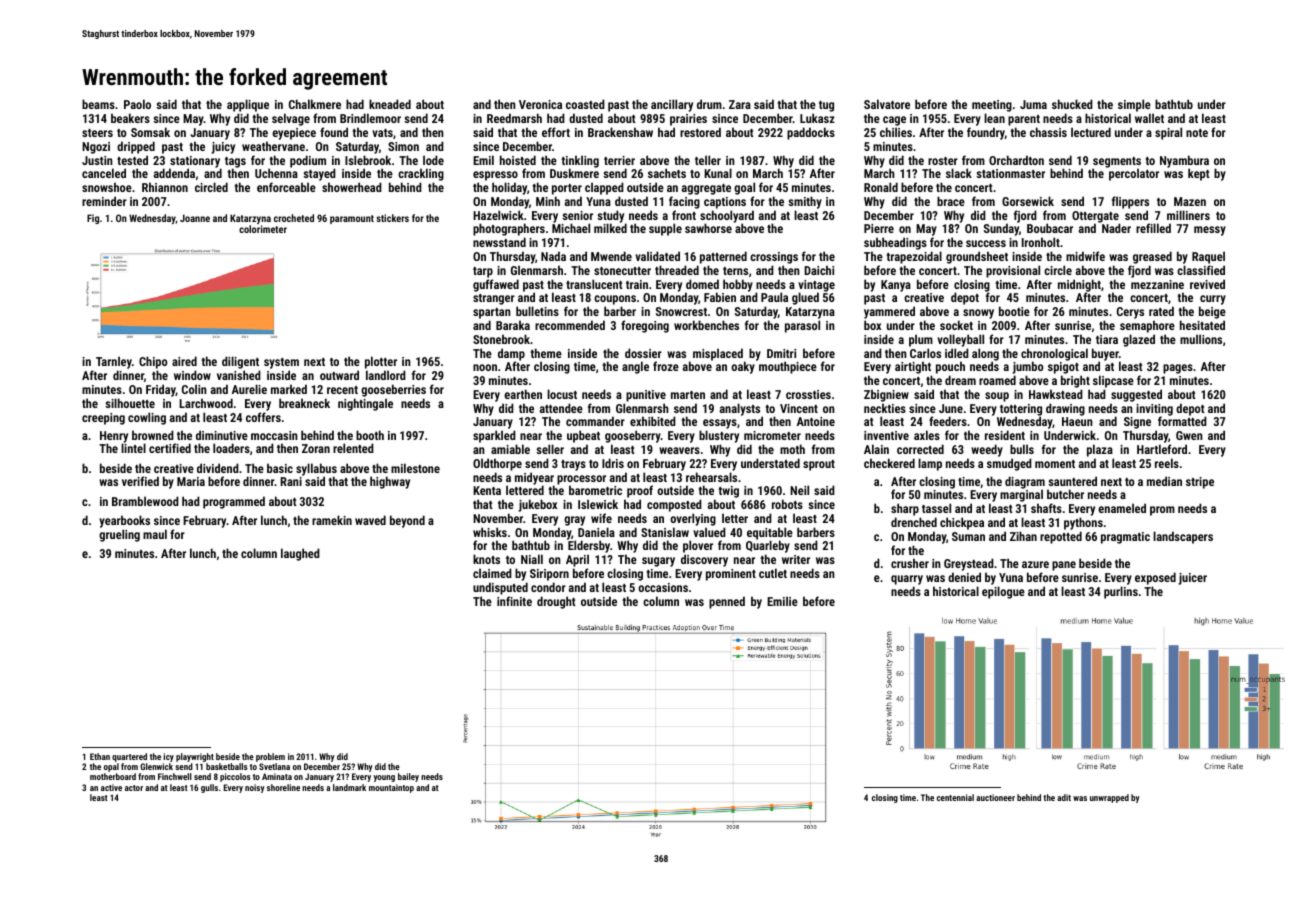 Image resolution: width=1308 pixels, height=924 pixels. What do you see at coordinates (770, 534) in the screenshot?
I see `equitable` at bounding box center [770, 534].
